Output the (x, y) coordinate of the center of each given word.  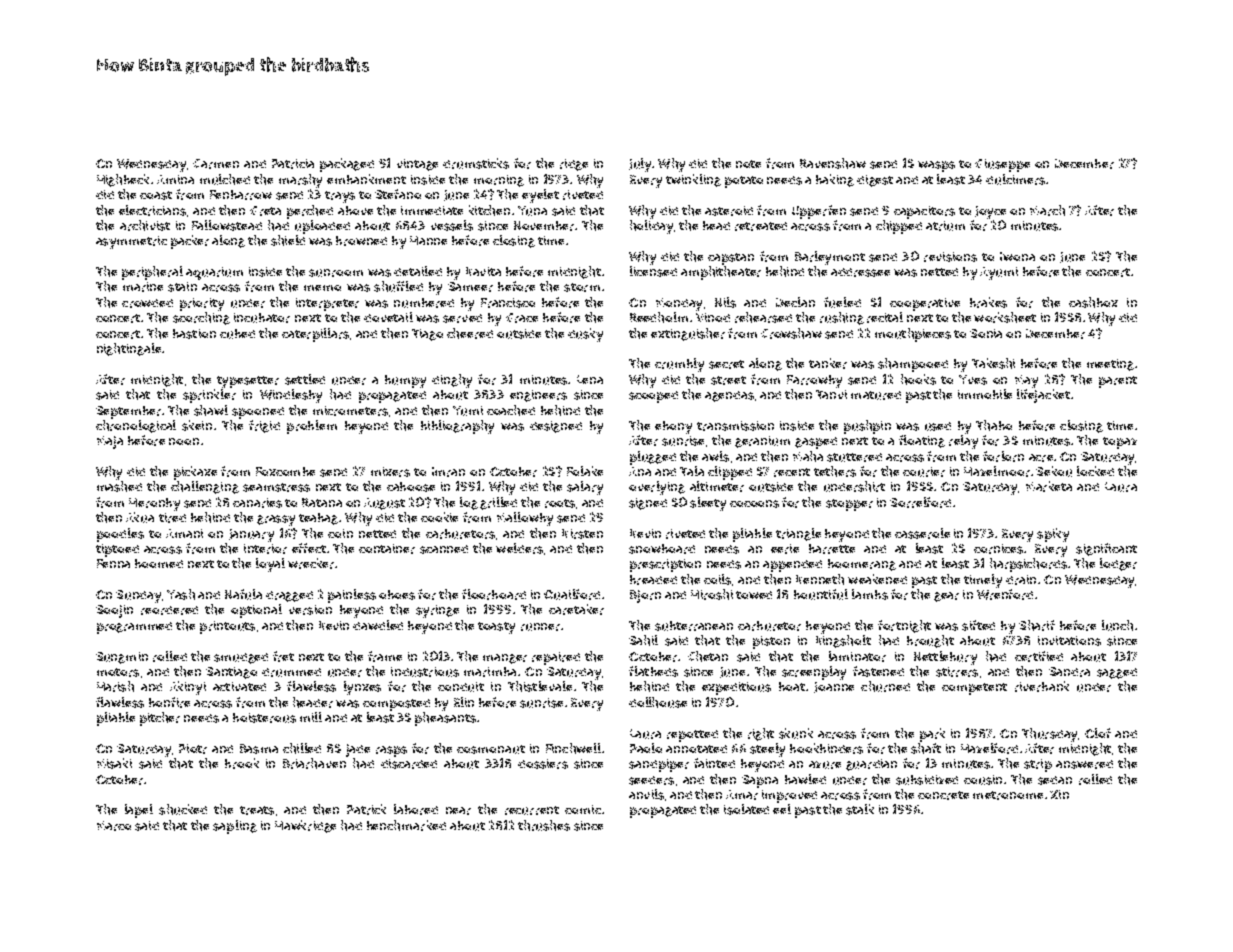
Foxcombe (285, 471)
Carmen (216, 164)
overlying (657, 488)
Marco (114, 826)
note (748, 164)
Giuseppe (1002, 165)
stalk (860, 809)
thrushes (544, 825)
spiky (1053, 535)
